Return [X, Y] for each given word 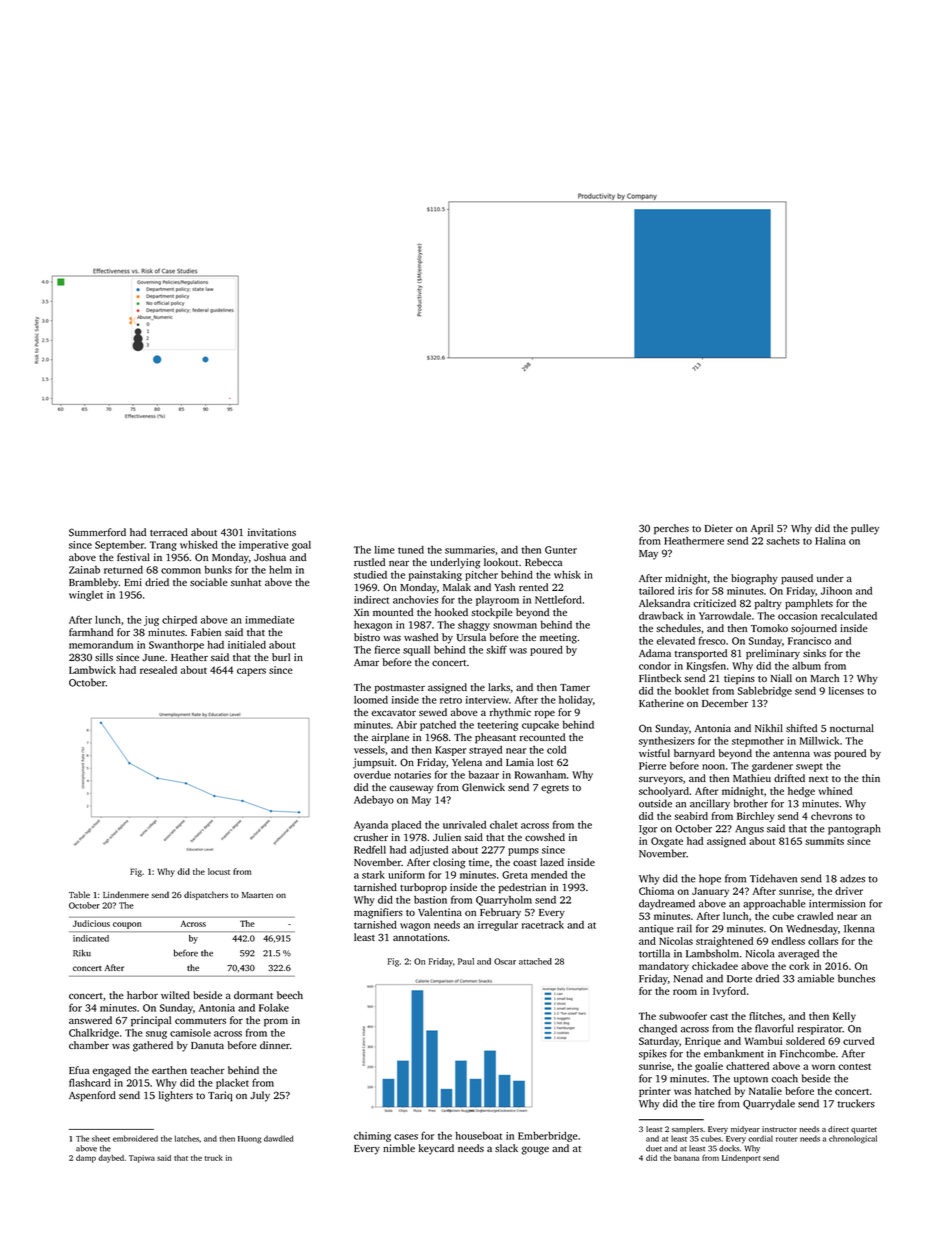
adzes [852, 878]
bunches [856, 978]
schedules [678, 628]
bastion [430, 900]
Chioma [656, 891]
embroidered [135, 1138]
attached [535, 961]
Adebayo [374, 801]
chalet [504, 825]
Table [79, 894]
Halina [830, 541]
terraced [169, 532]
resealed [158, 670]
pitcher [481, 576]
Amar [366, 662]
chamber [89, 1045]
